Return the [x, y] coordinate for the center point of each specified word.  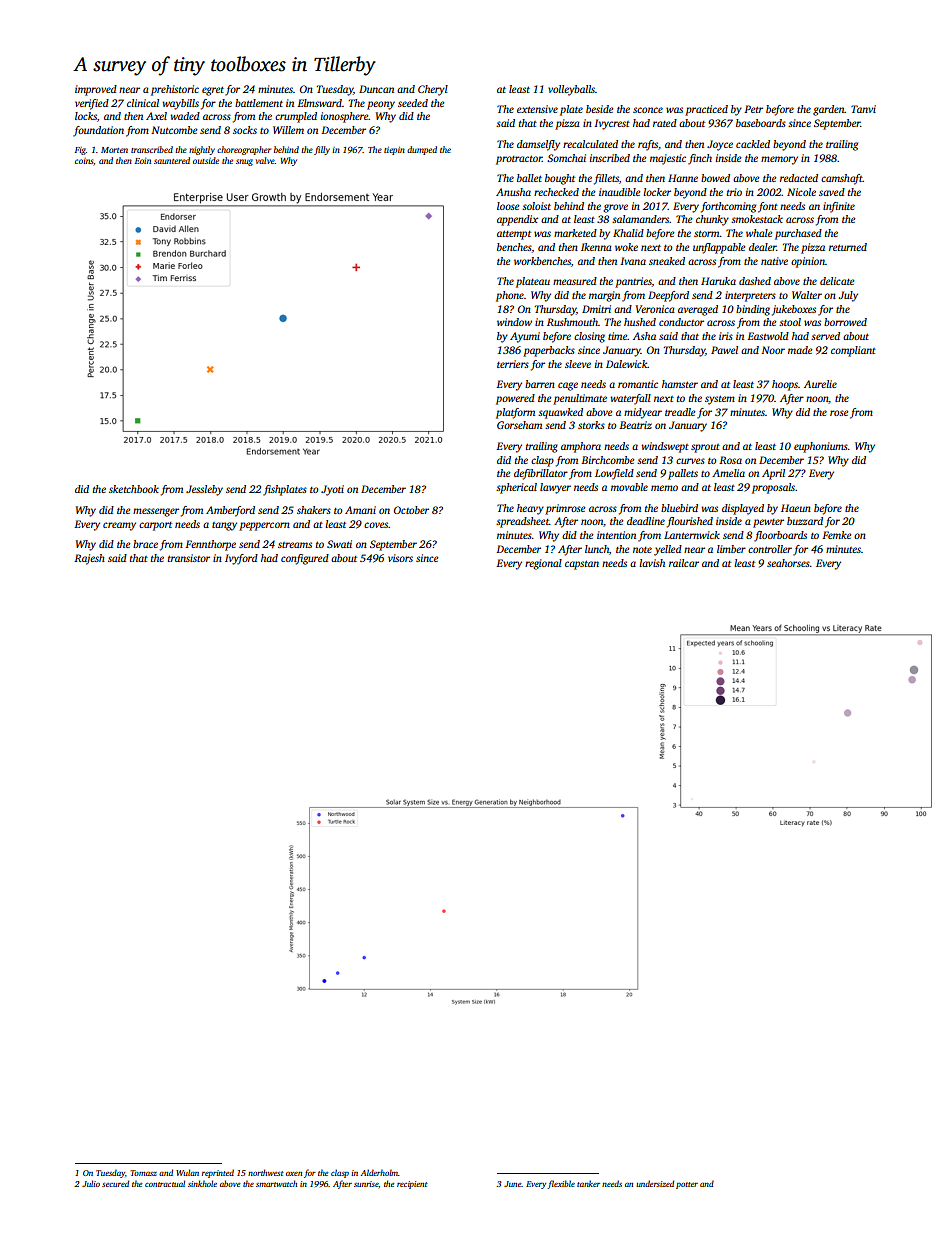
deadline [646, 521]
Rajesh [89, 559]
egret [213, 91]
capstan [582, 565]
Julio [91, 1183]
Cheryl [433, 90]
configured [305, 559]
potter [687, 1185]
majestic [668, 159]
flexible [561, 1184]
